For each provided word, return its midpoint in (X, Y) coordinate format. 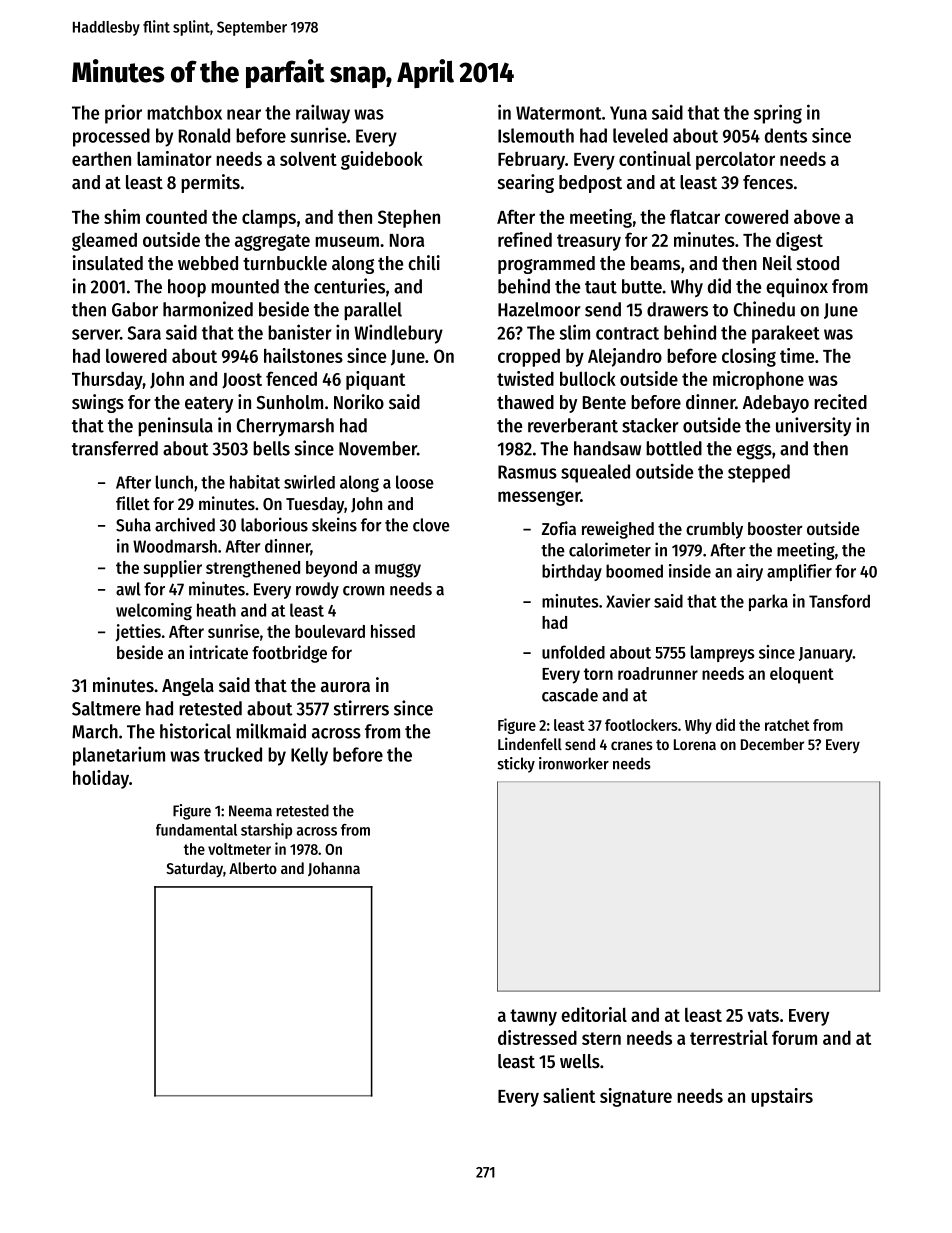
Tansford (839, 601)
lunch (174, 482)
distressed (537, 1037)
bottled (674, 448)
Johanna (334, 869)
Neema (250, 811)
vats (763, 1015)
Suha (133, 525)
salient (569, 1095)
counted (176, 217)
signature (636, 1097)
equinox (797, 287)
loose (415, 482)
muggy (398, 570)
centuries (349, 286)
